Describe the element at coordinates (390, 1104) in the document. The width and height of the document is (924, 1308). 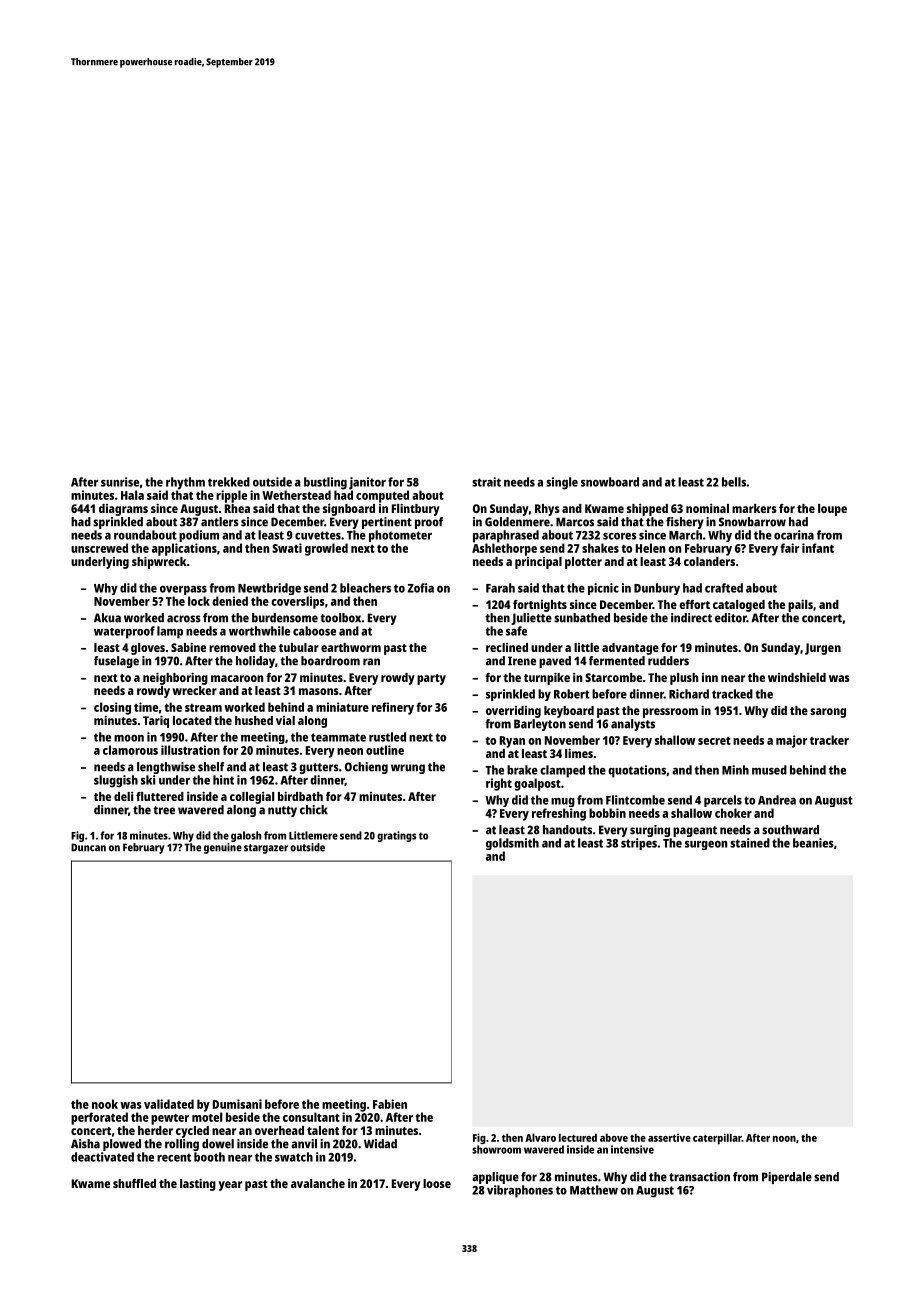
I see `Fabien` at that location.
